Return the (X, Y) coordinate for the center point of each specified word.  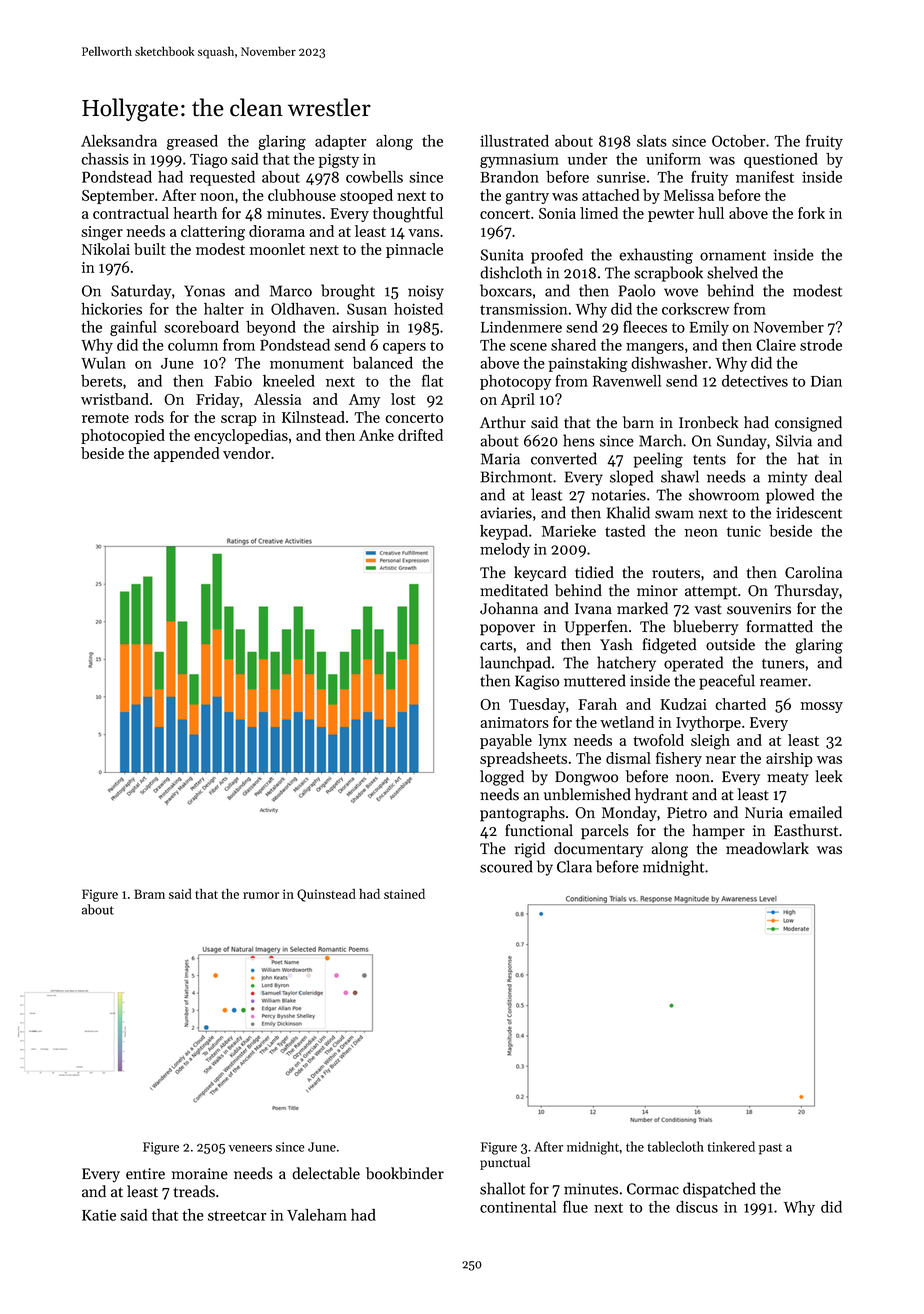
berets (101, 381)
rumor (261, 895)
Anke (376, 435)
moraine (200, 1174)
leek (829, 776)
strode (821, 345)
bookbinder (405, 1173)
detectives (755, 381)
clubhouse (302, 195)
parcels (605, 832)
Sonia (557, 213)
